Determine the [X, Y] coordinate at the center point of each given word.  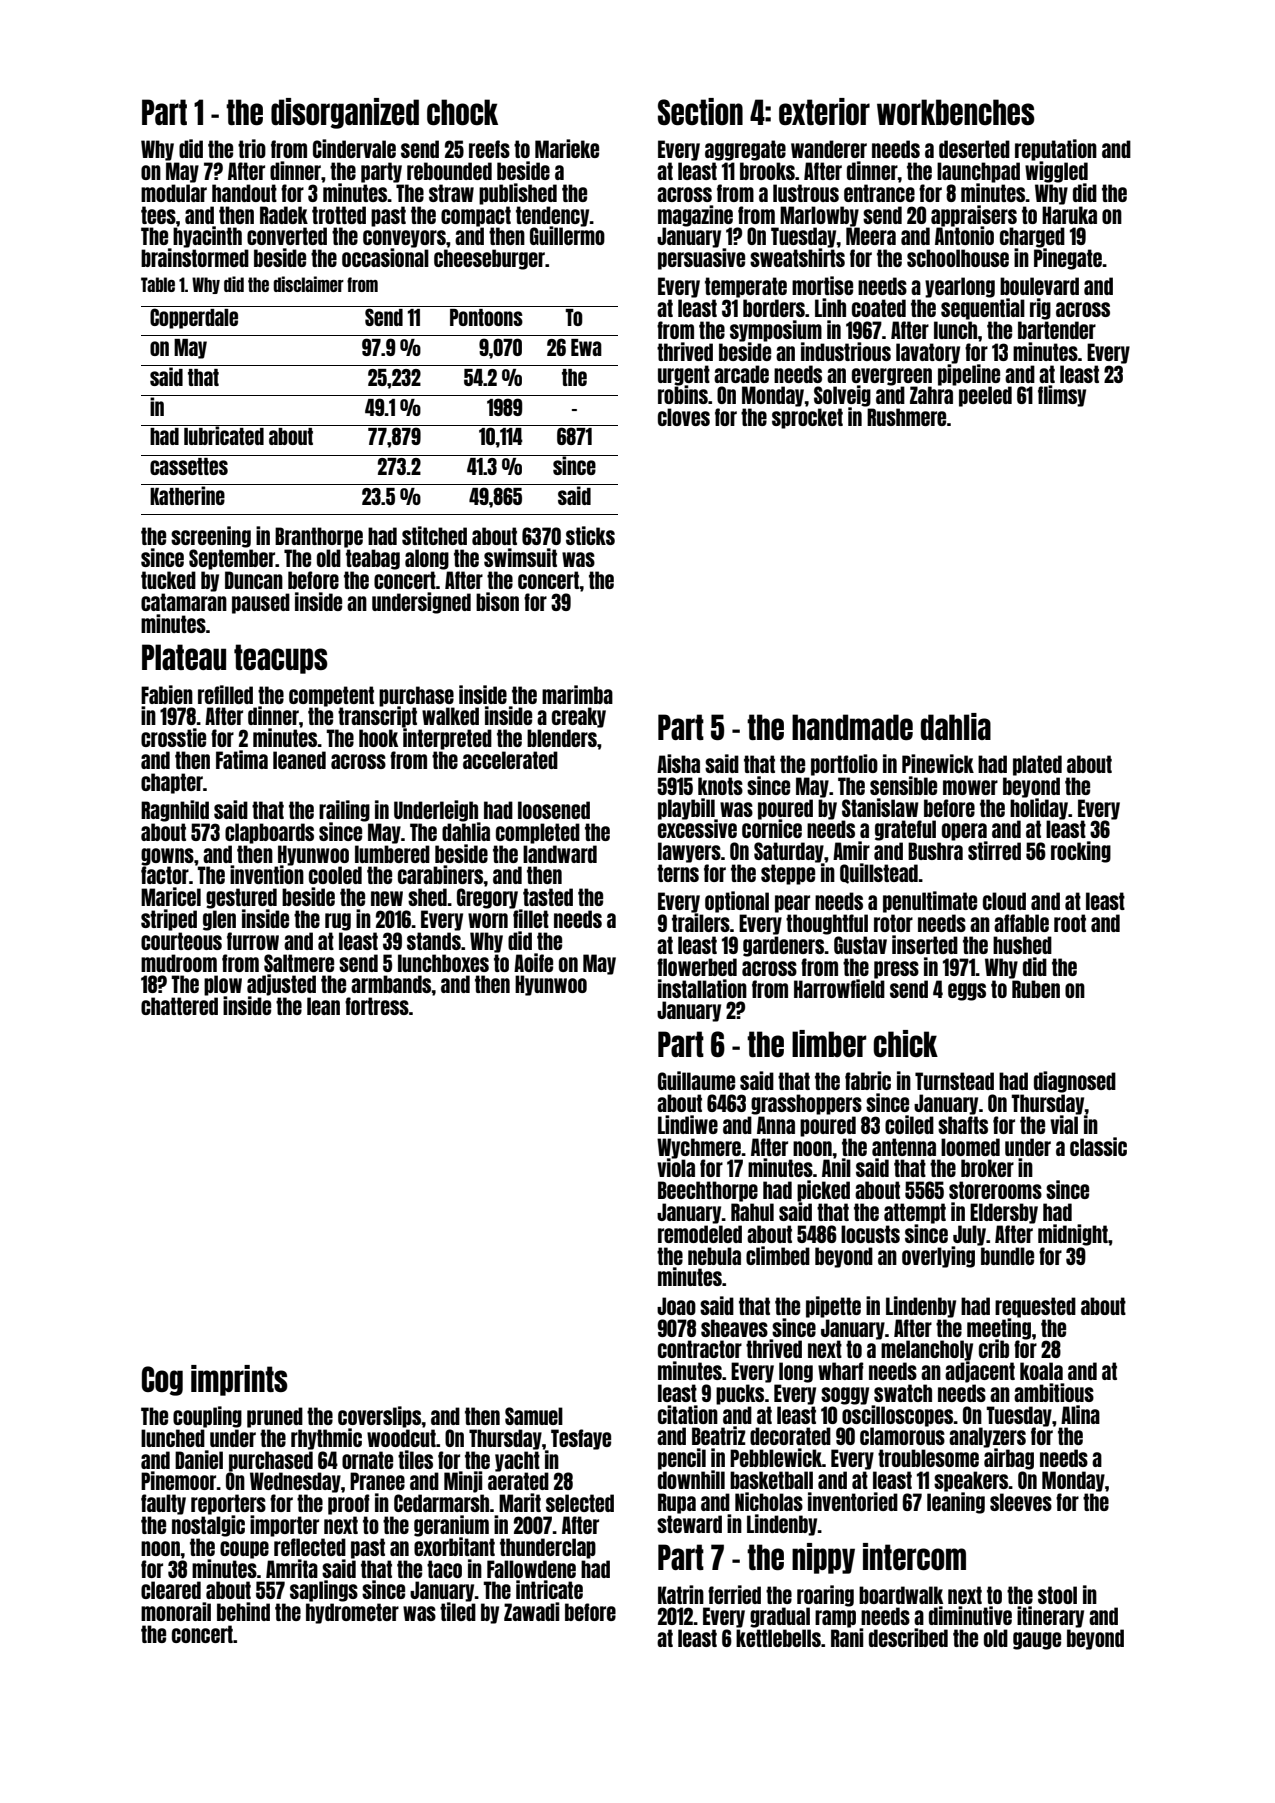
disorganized [345, 113]
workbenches [956, 112]
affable [1021, 923]
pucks [740, 1394]
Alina [1080, 1414]
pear [792, 904]
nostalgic [208, 1526]
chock [462, 112]
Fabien [167, 694]
